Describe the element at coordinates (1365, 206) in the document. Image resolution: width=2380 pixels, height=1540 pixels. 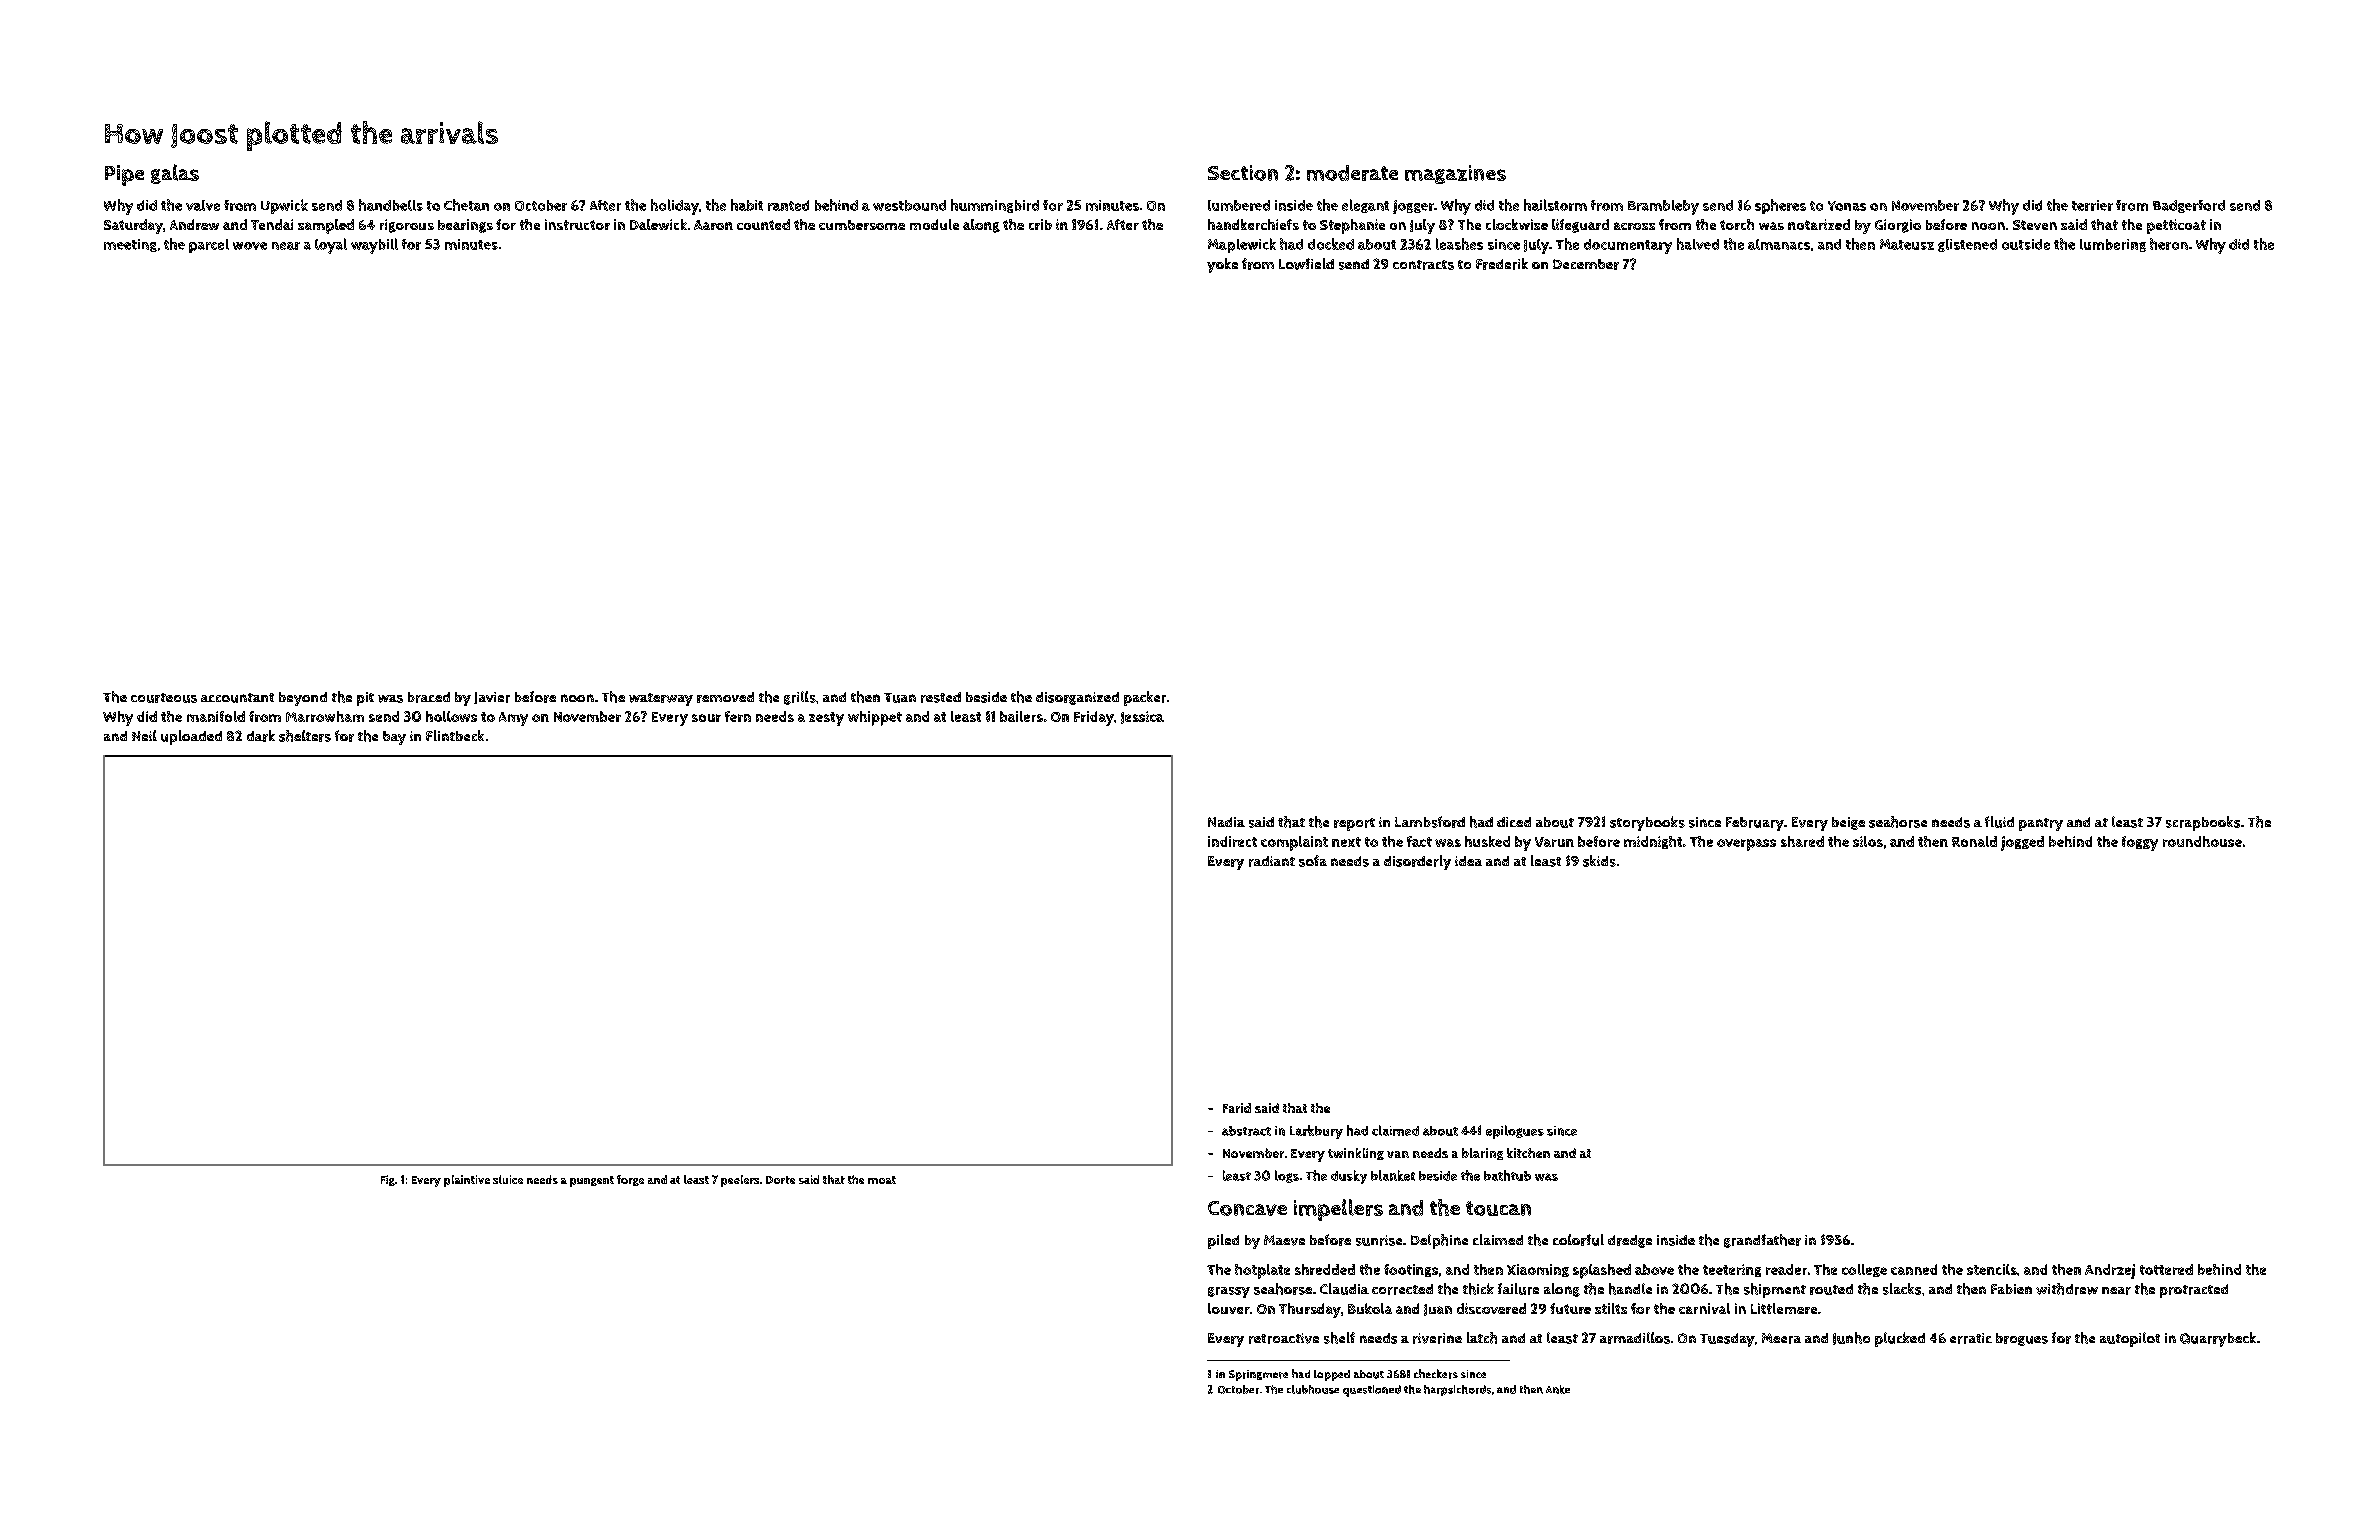
I see `elegant` at that location.
